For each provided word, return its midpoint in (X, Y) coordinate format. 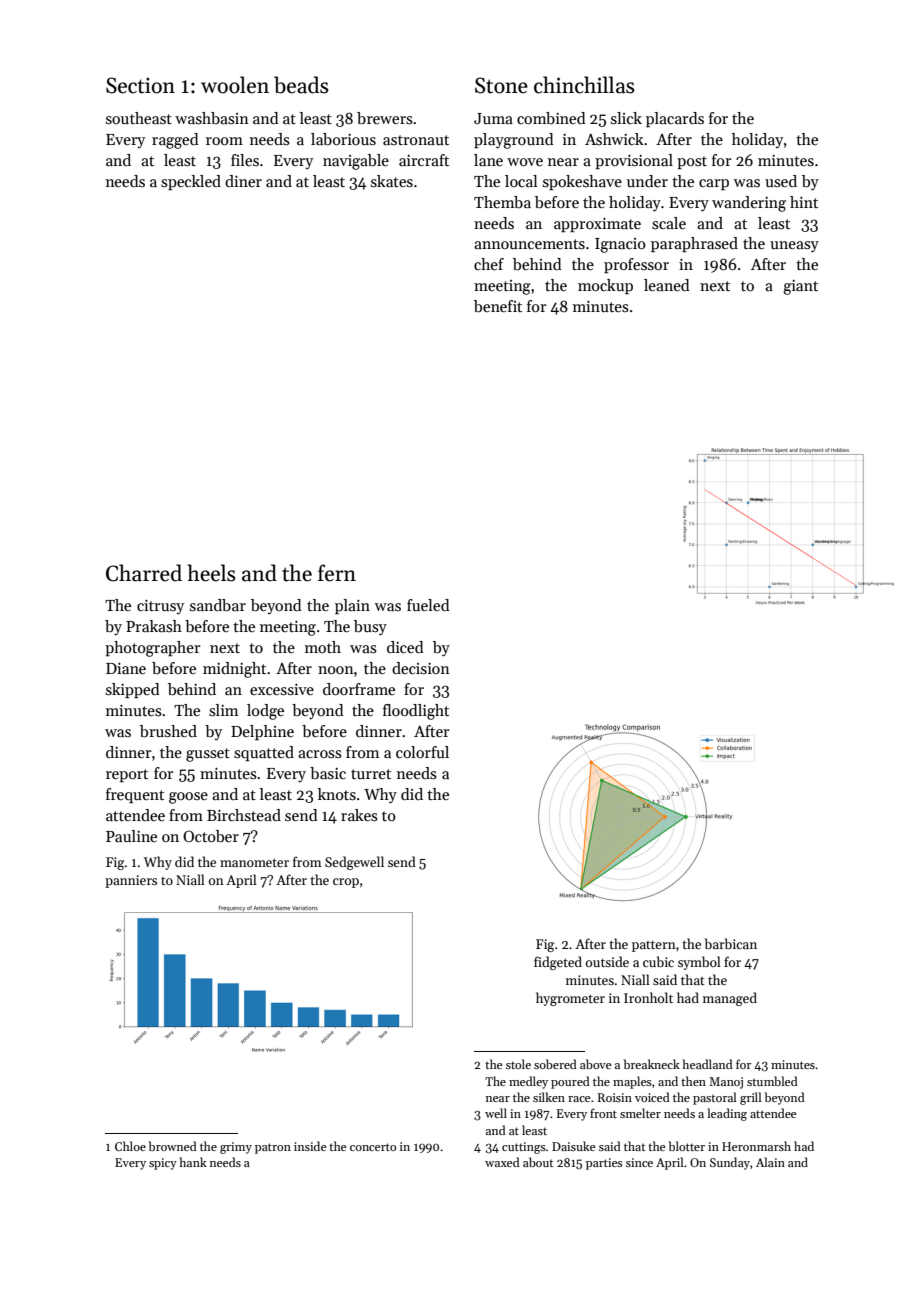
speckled (191, 182)
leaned (667, 285)
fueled (428, 605)
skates (392, 181)
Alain (770, 1162)
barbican (731, 943)
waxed (502, 1162)
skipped (133, 690)
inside (310, 1146)
